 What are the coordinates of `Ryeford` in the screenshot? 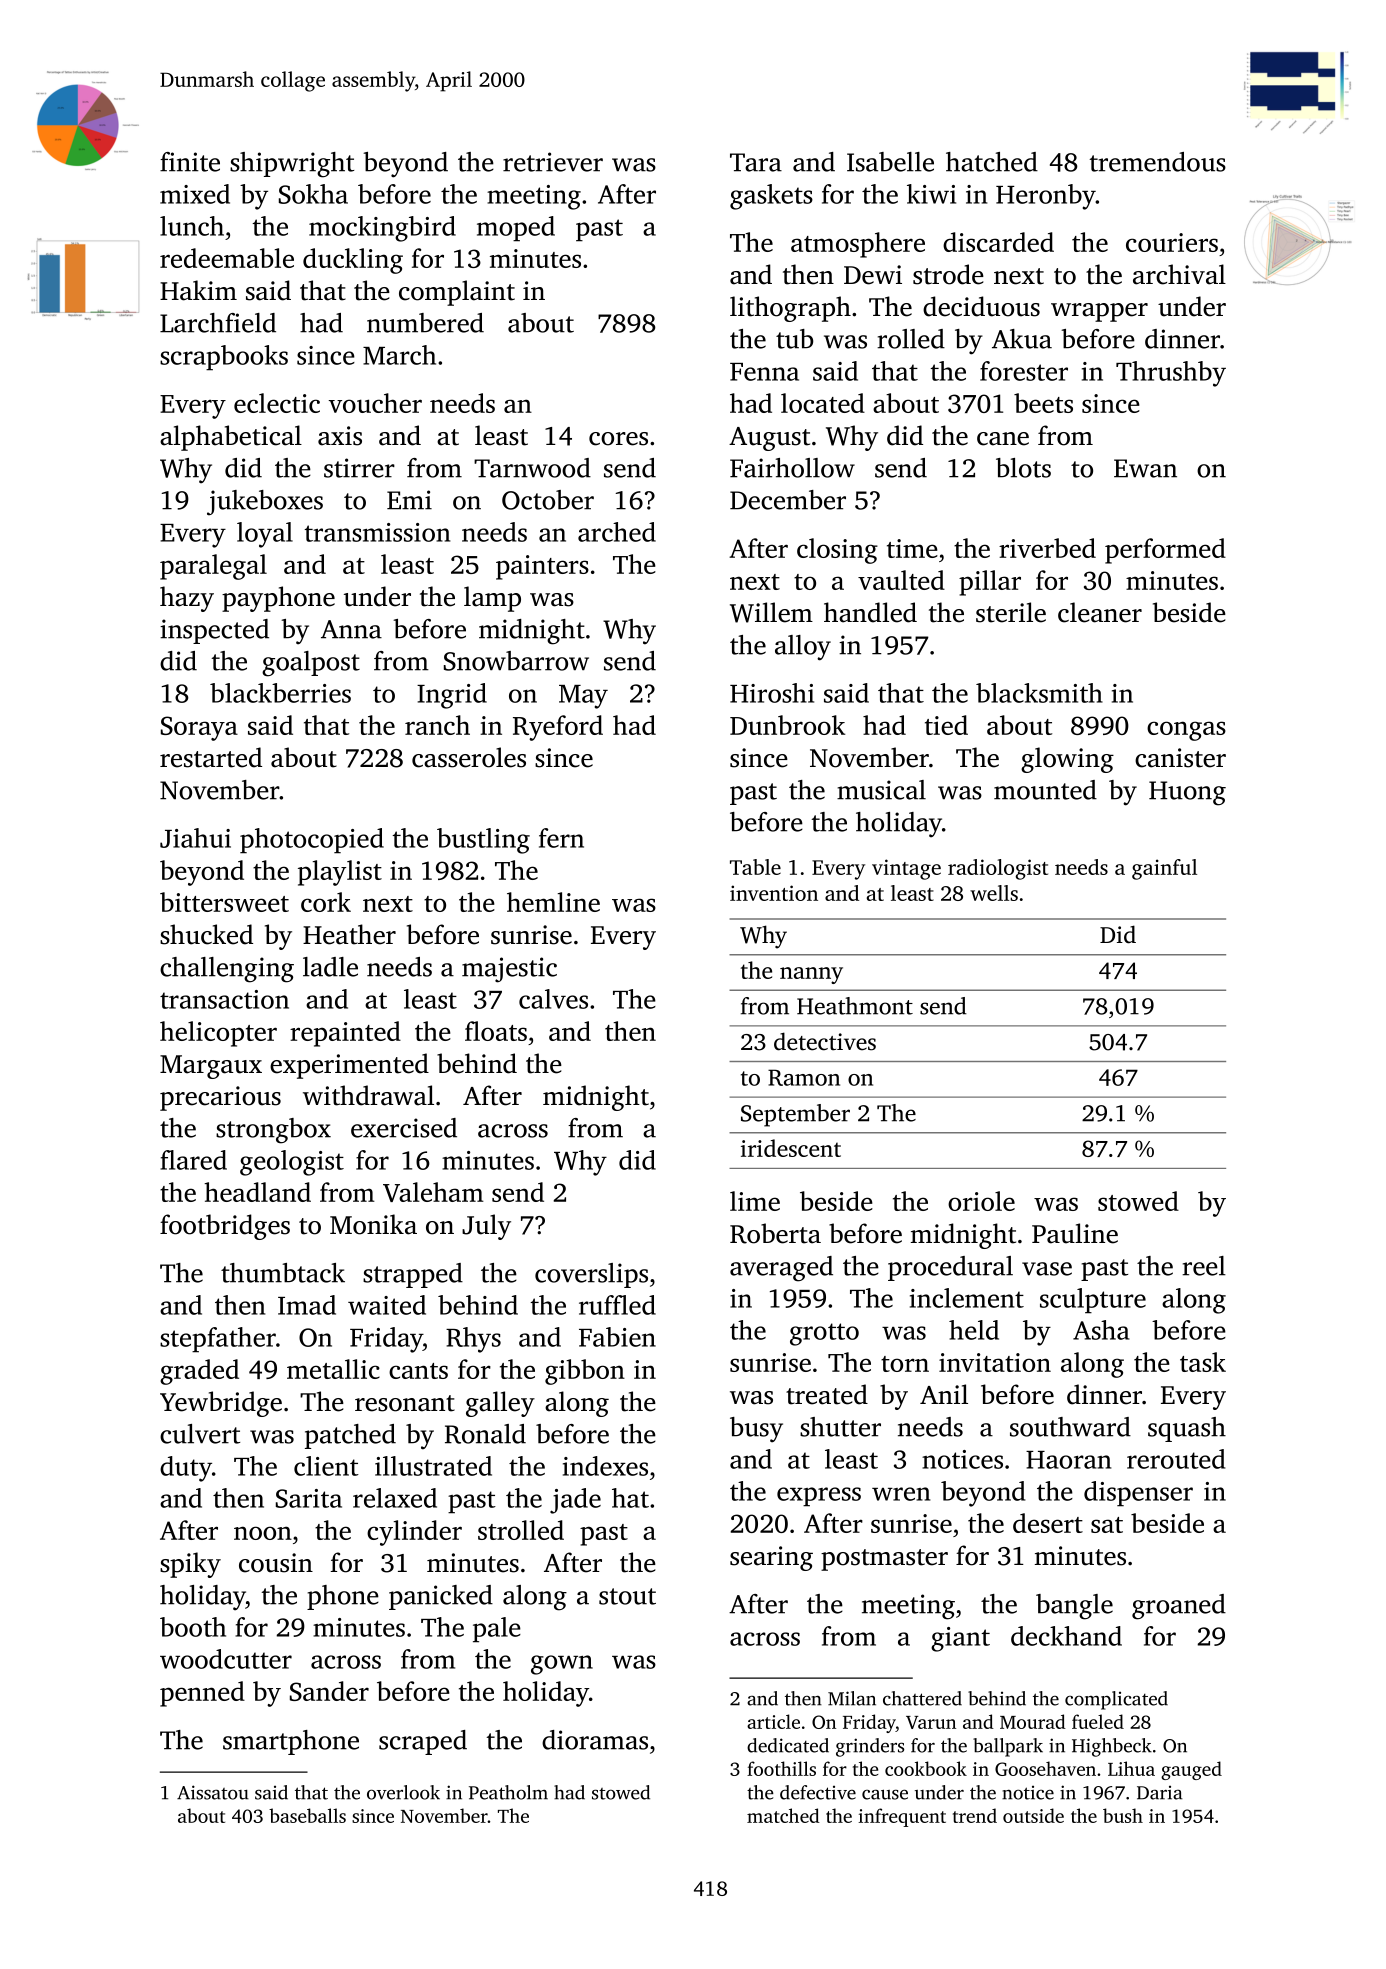 It's located at (558, 728).
